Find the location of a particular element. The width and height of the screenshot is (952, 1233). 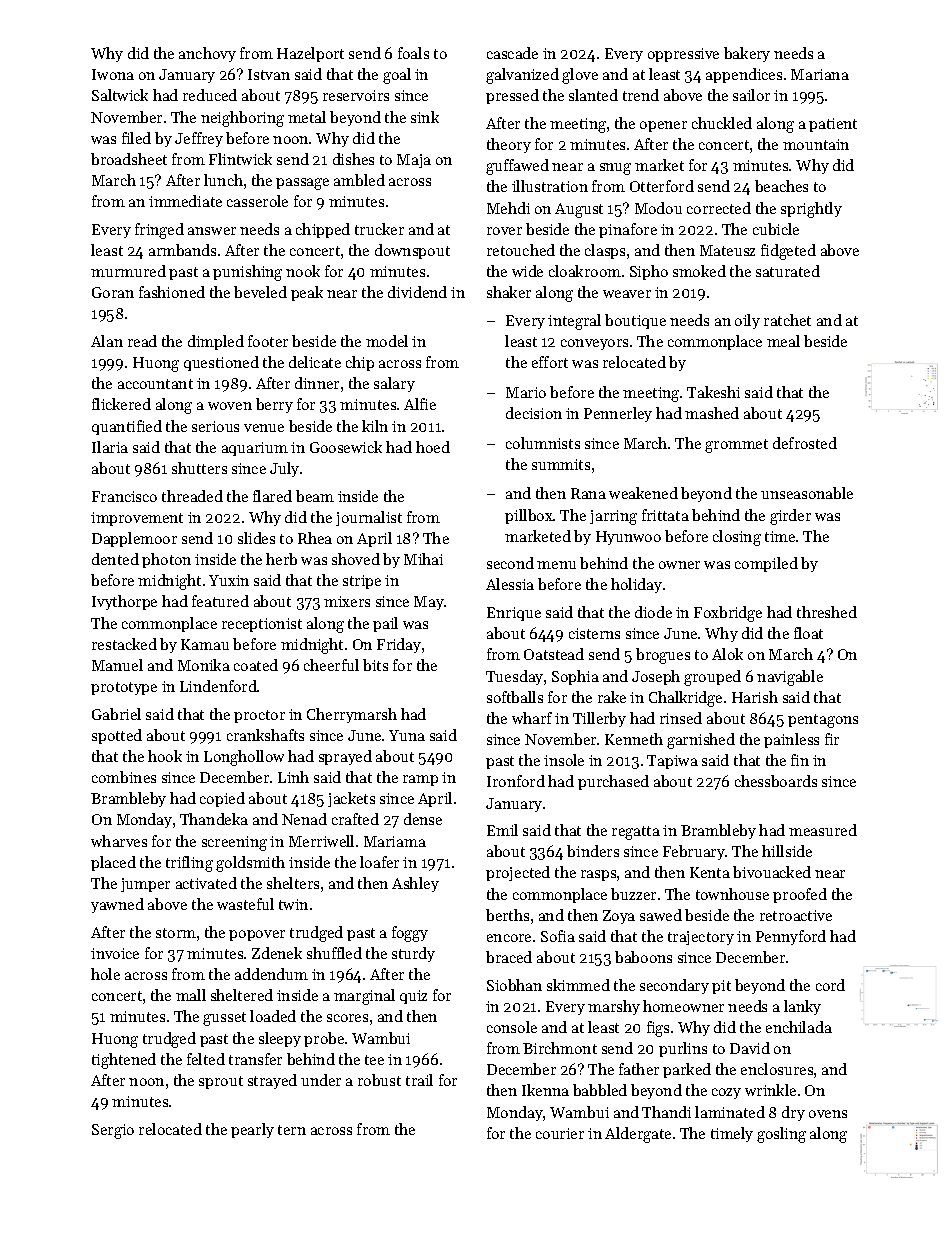

Mariana is located at coordinates (820, 74).
